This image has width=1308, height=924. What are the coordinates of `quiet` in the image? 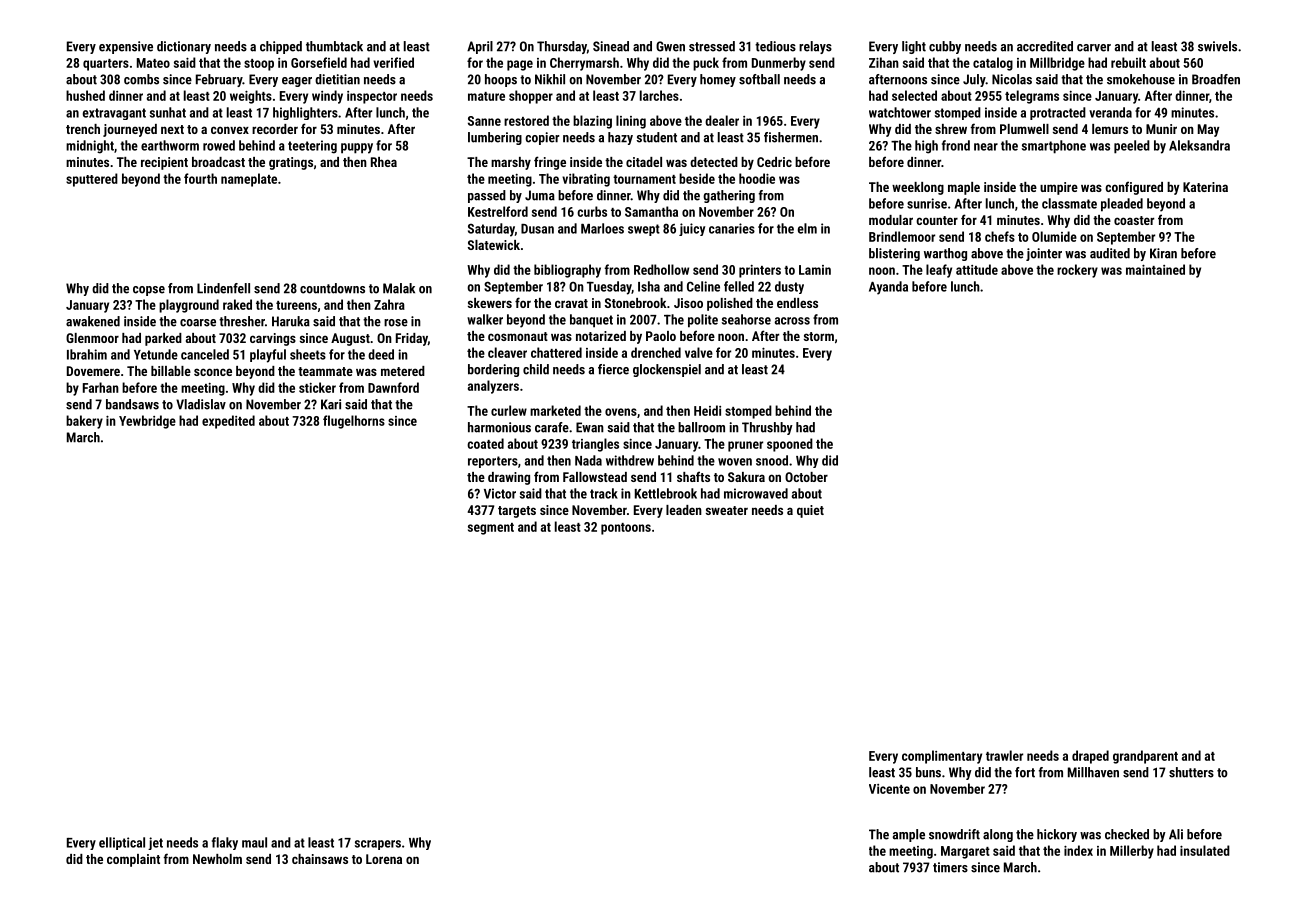 It's located at (810, 511).
